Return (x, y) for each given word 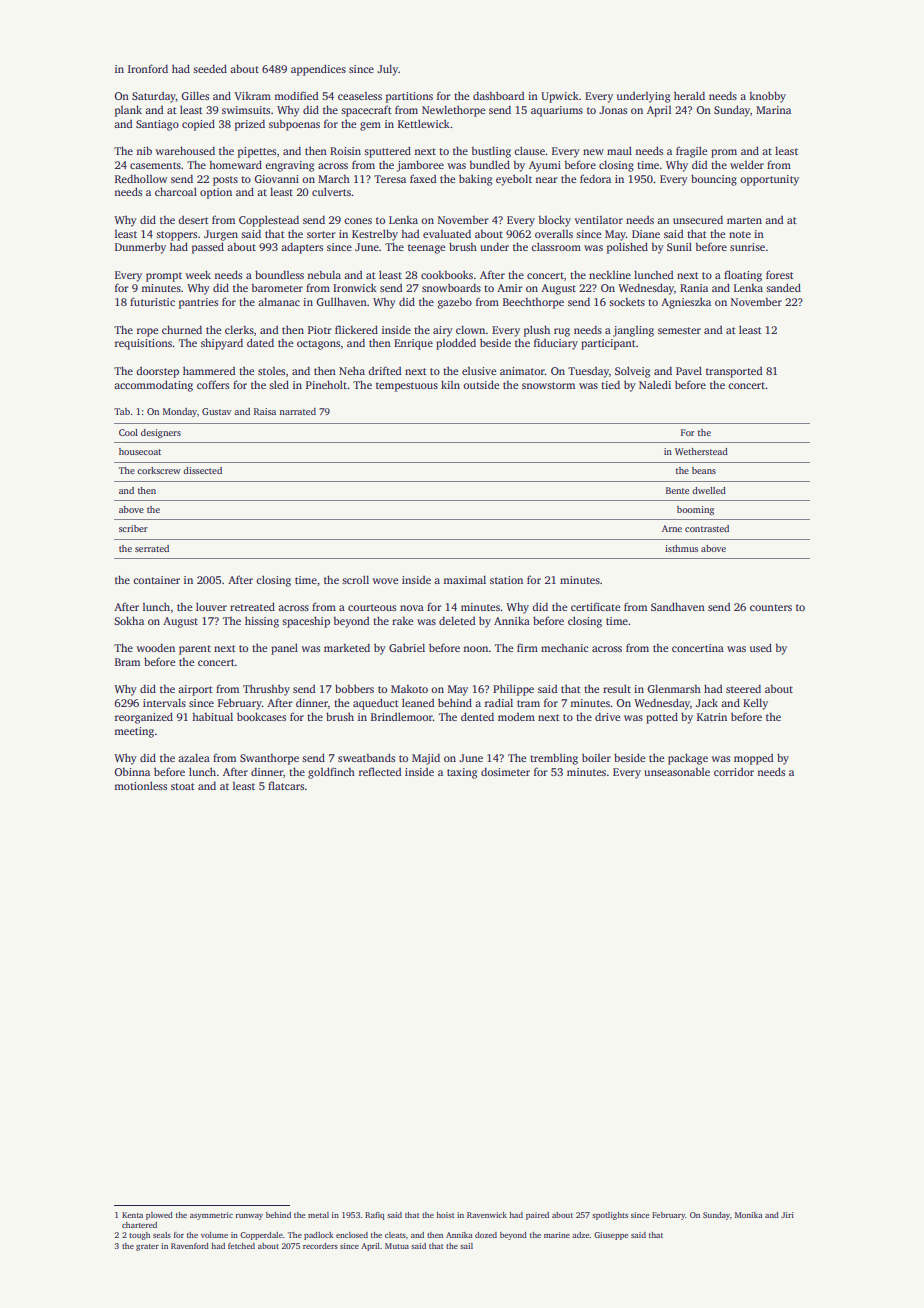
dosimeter (505, 771)
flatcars (286, 785)
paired (537, 1216)
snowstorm (548, 385)
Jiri (787, 1215)
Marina (773, 110)
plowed (159, 1216)
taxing (462, 773)
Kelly (755, 704)
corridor (734, 771)
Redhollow (141, 178)
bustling (491, 152)
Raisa (265, 411)
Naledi (655, 384)
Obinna (132, 772)
